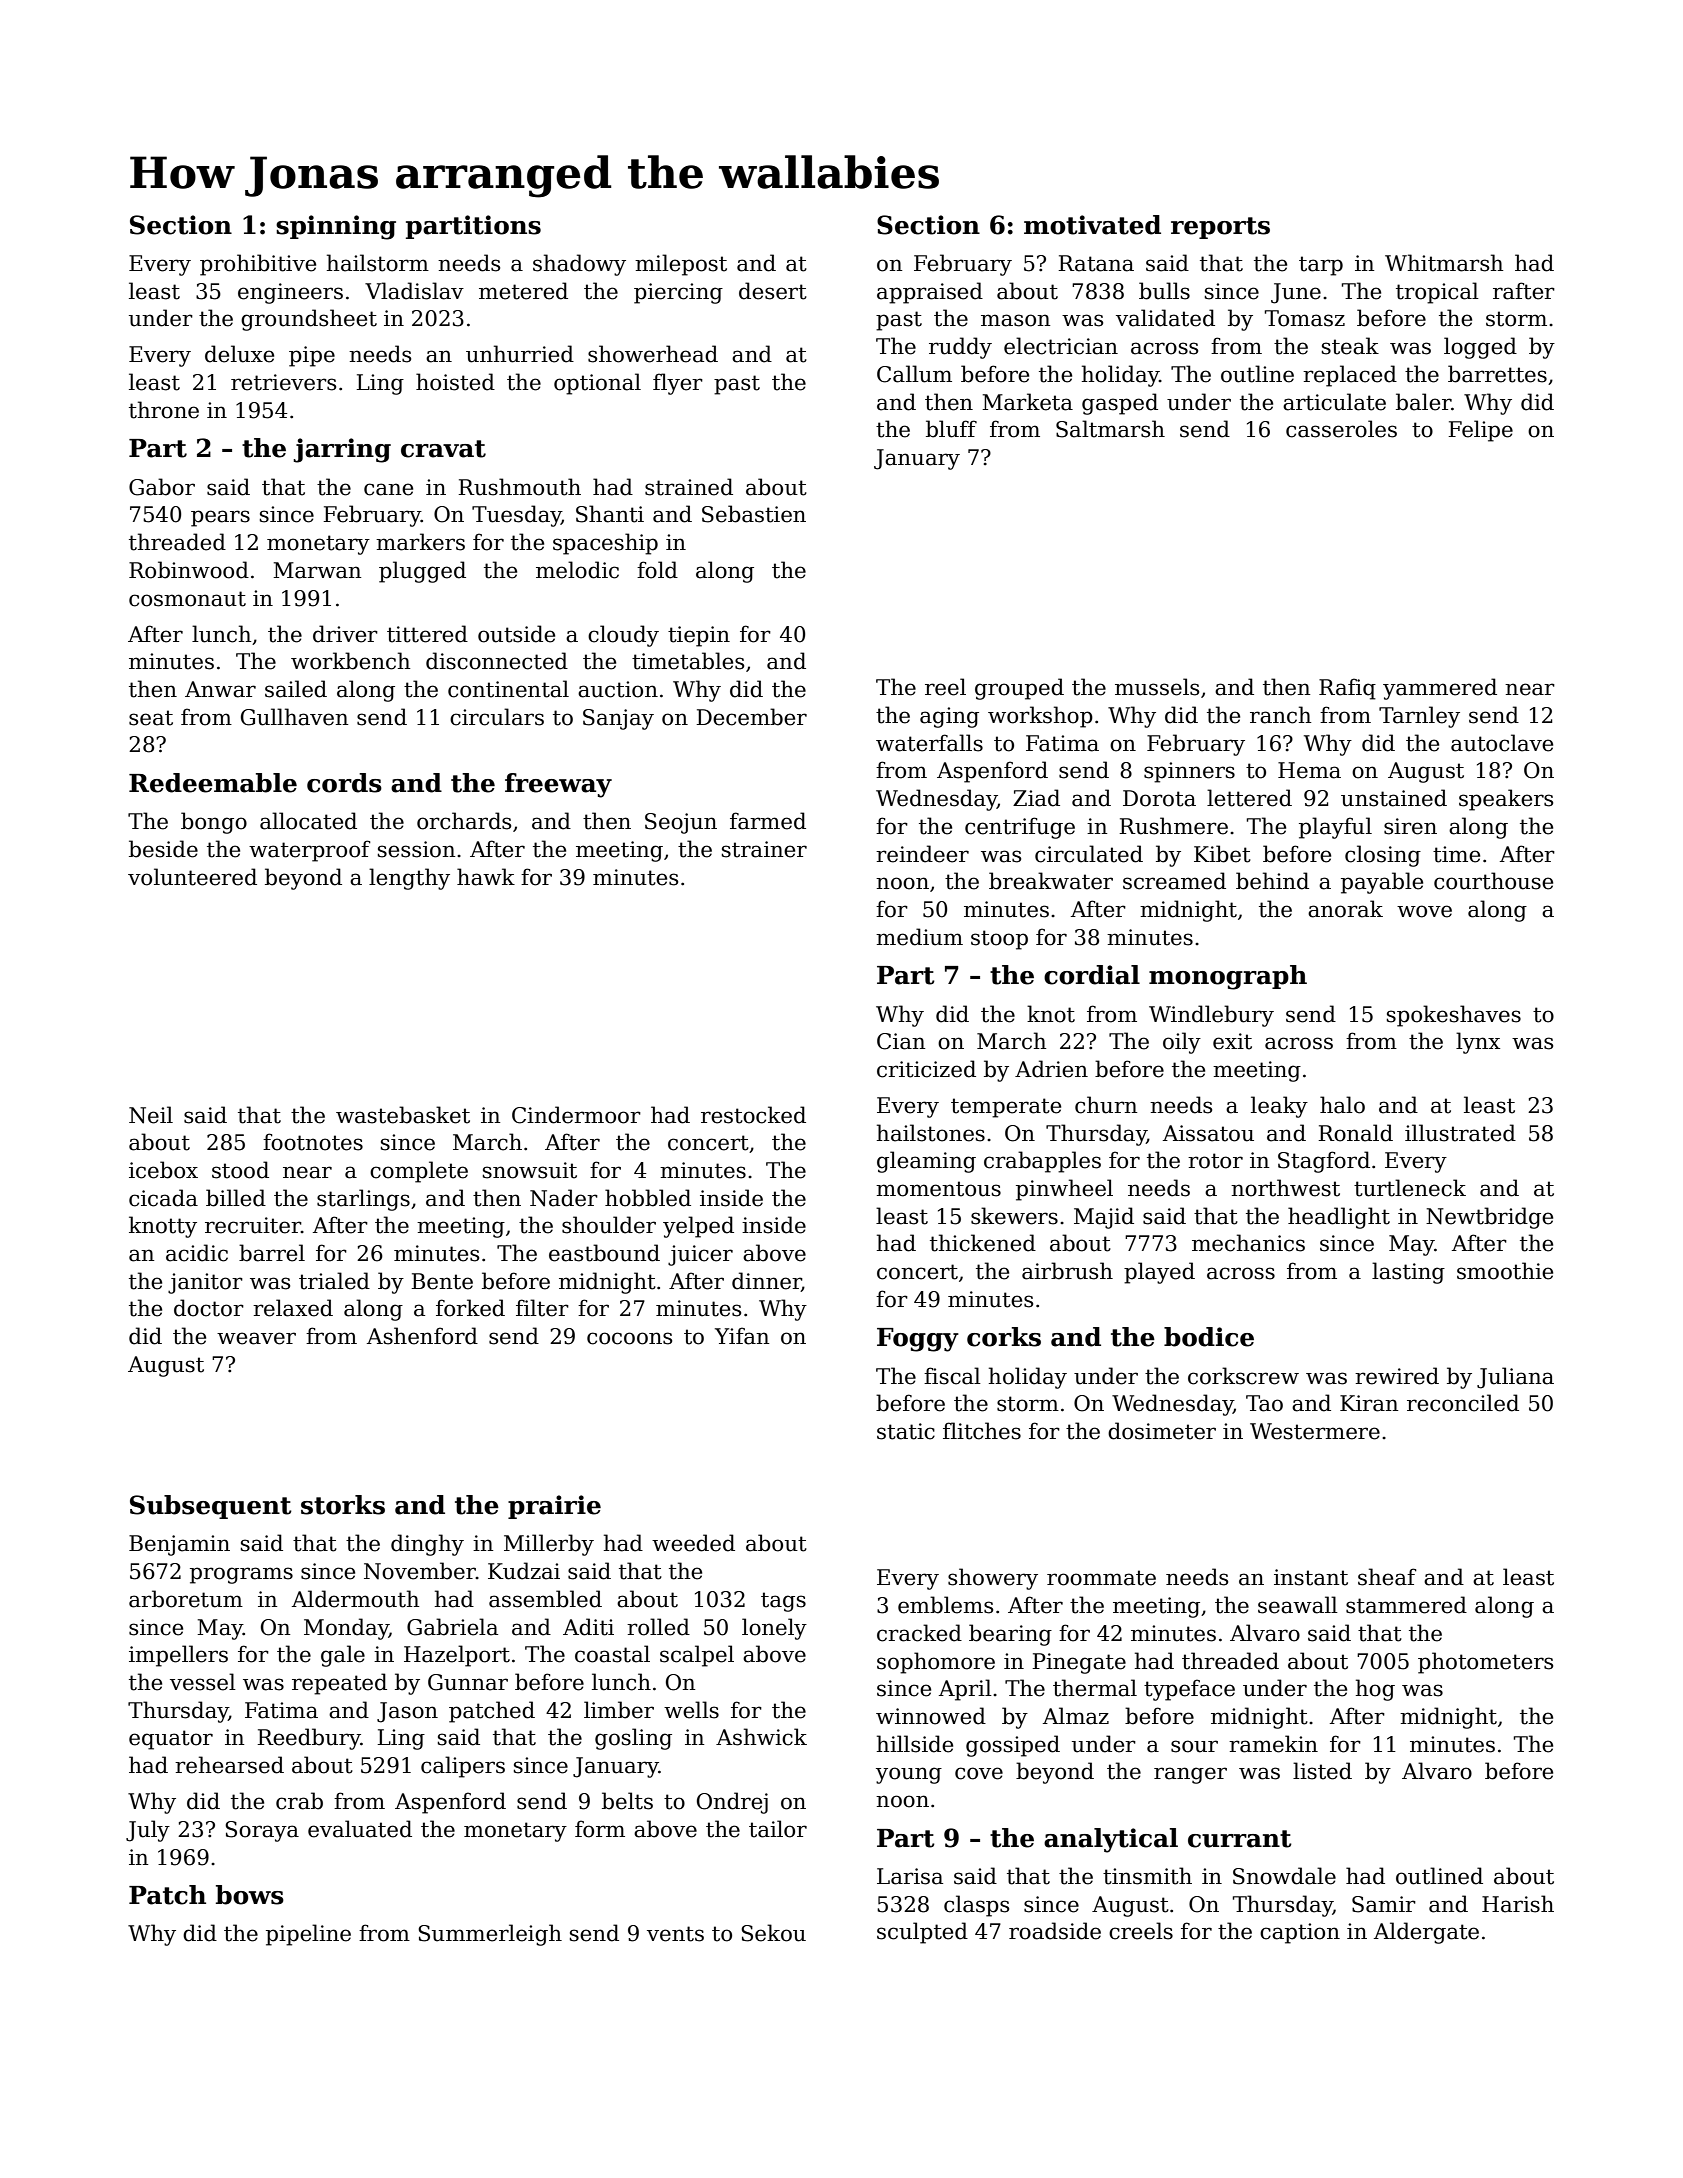 The width and height of the image is (1683, 2178). What do you see at coordinates (163, 849) in the image?
I see `beside` at bounding box center [163, 849].
